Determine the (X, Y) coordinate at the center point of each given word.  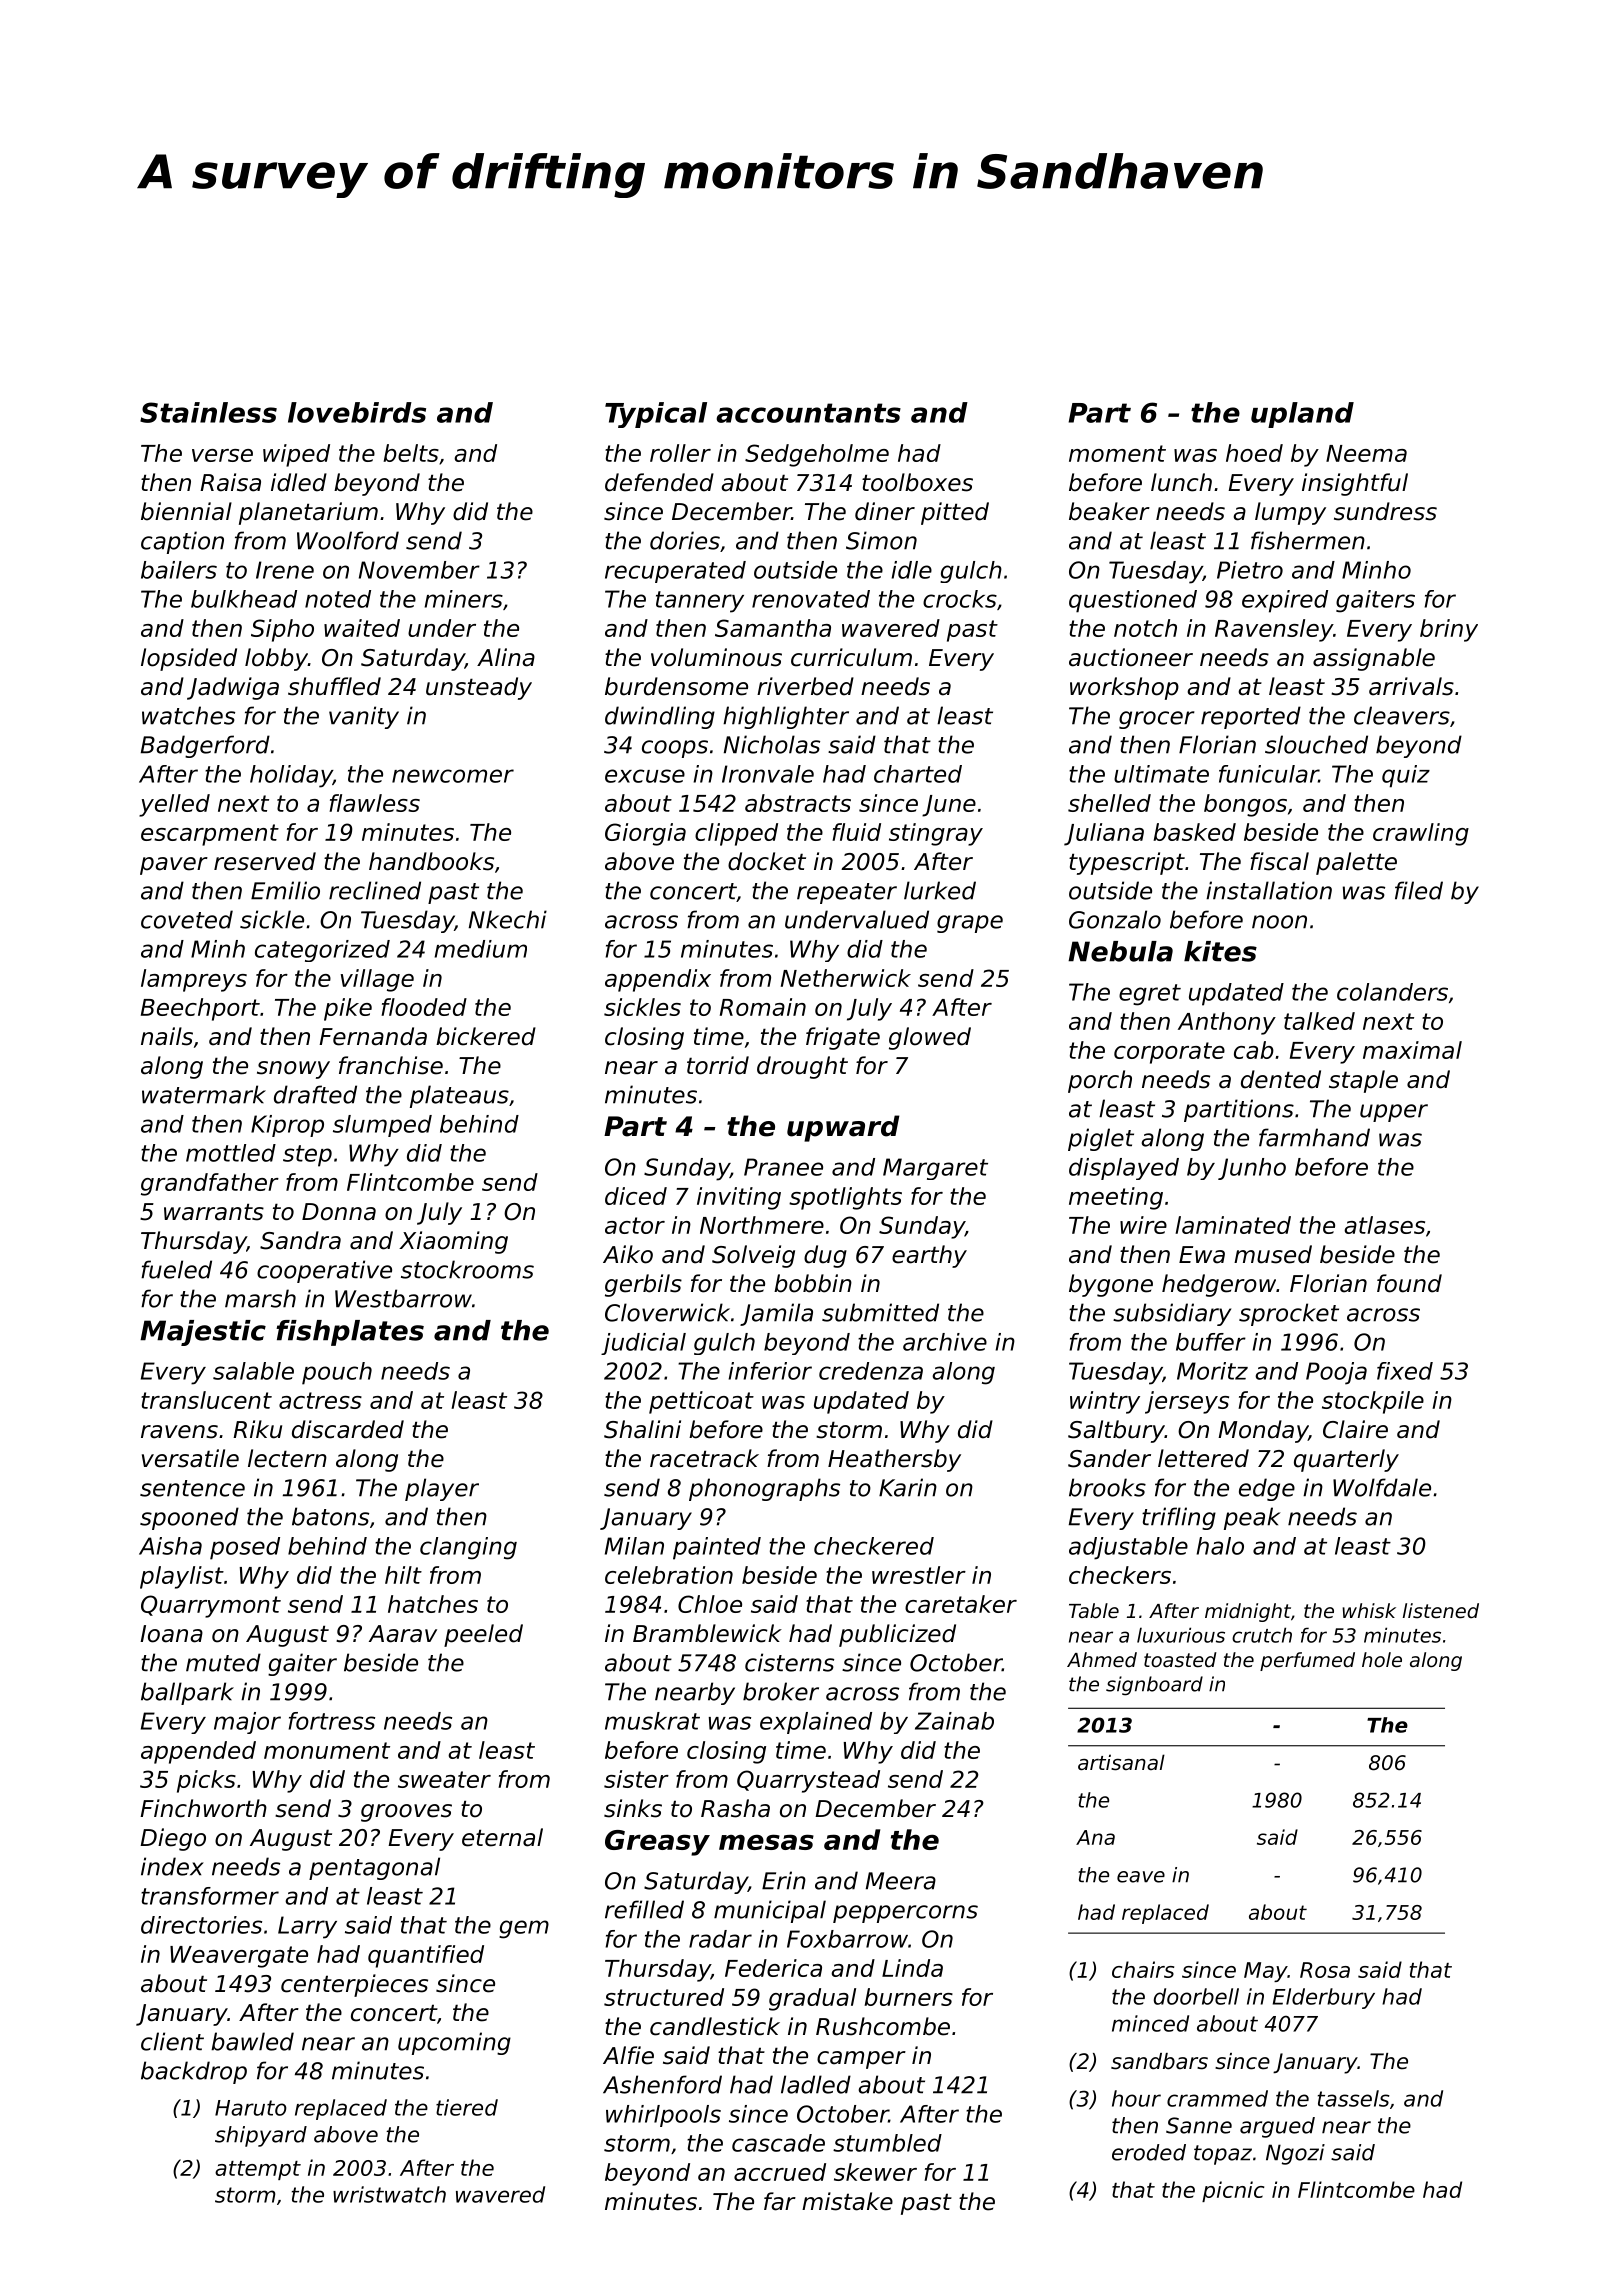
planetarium (308, 513)
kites (1220, 951)
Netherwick (846, 978)
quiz (1406, 776)
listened (1441, 1611)
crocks (960, 599)
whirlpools (663, 2116)
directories (201, 1925)
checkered (874, 1546)
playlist (182, 1577)
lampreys (194, 980)
